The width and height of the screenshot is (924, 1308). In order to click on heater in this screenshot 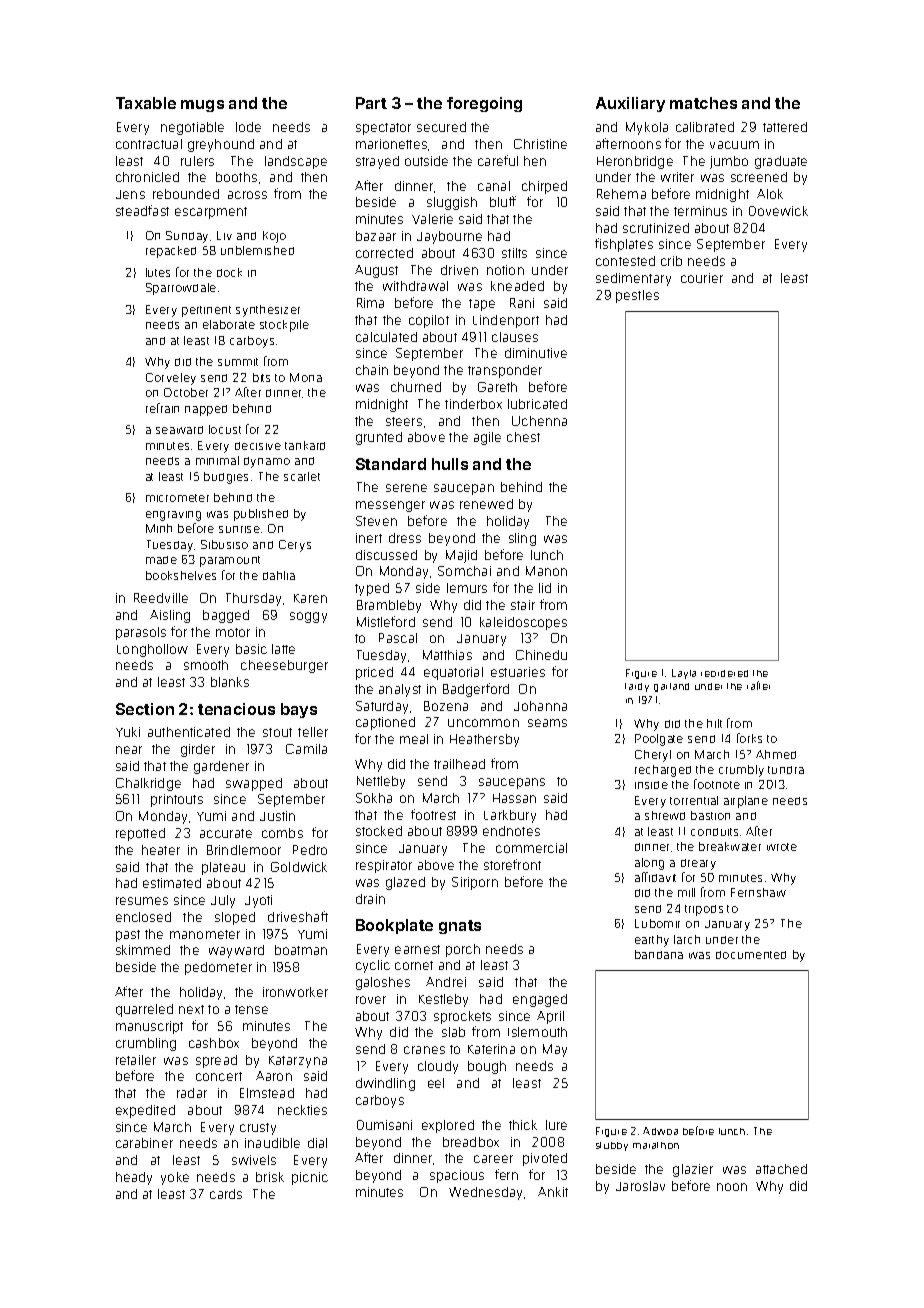, I will do `click(161, 850)`.
